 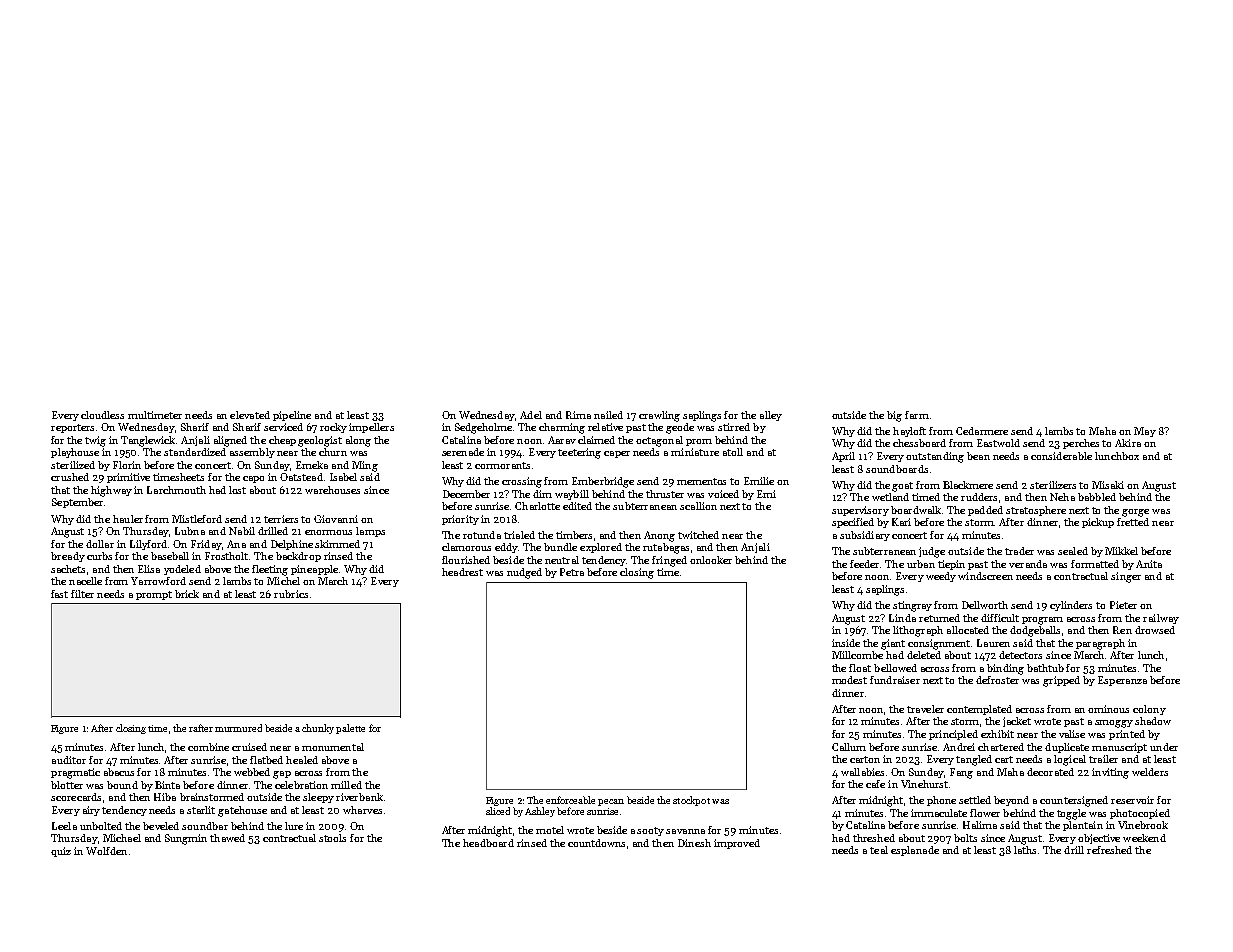 I want to click on Millcombe, so click(x=857, y=655).
